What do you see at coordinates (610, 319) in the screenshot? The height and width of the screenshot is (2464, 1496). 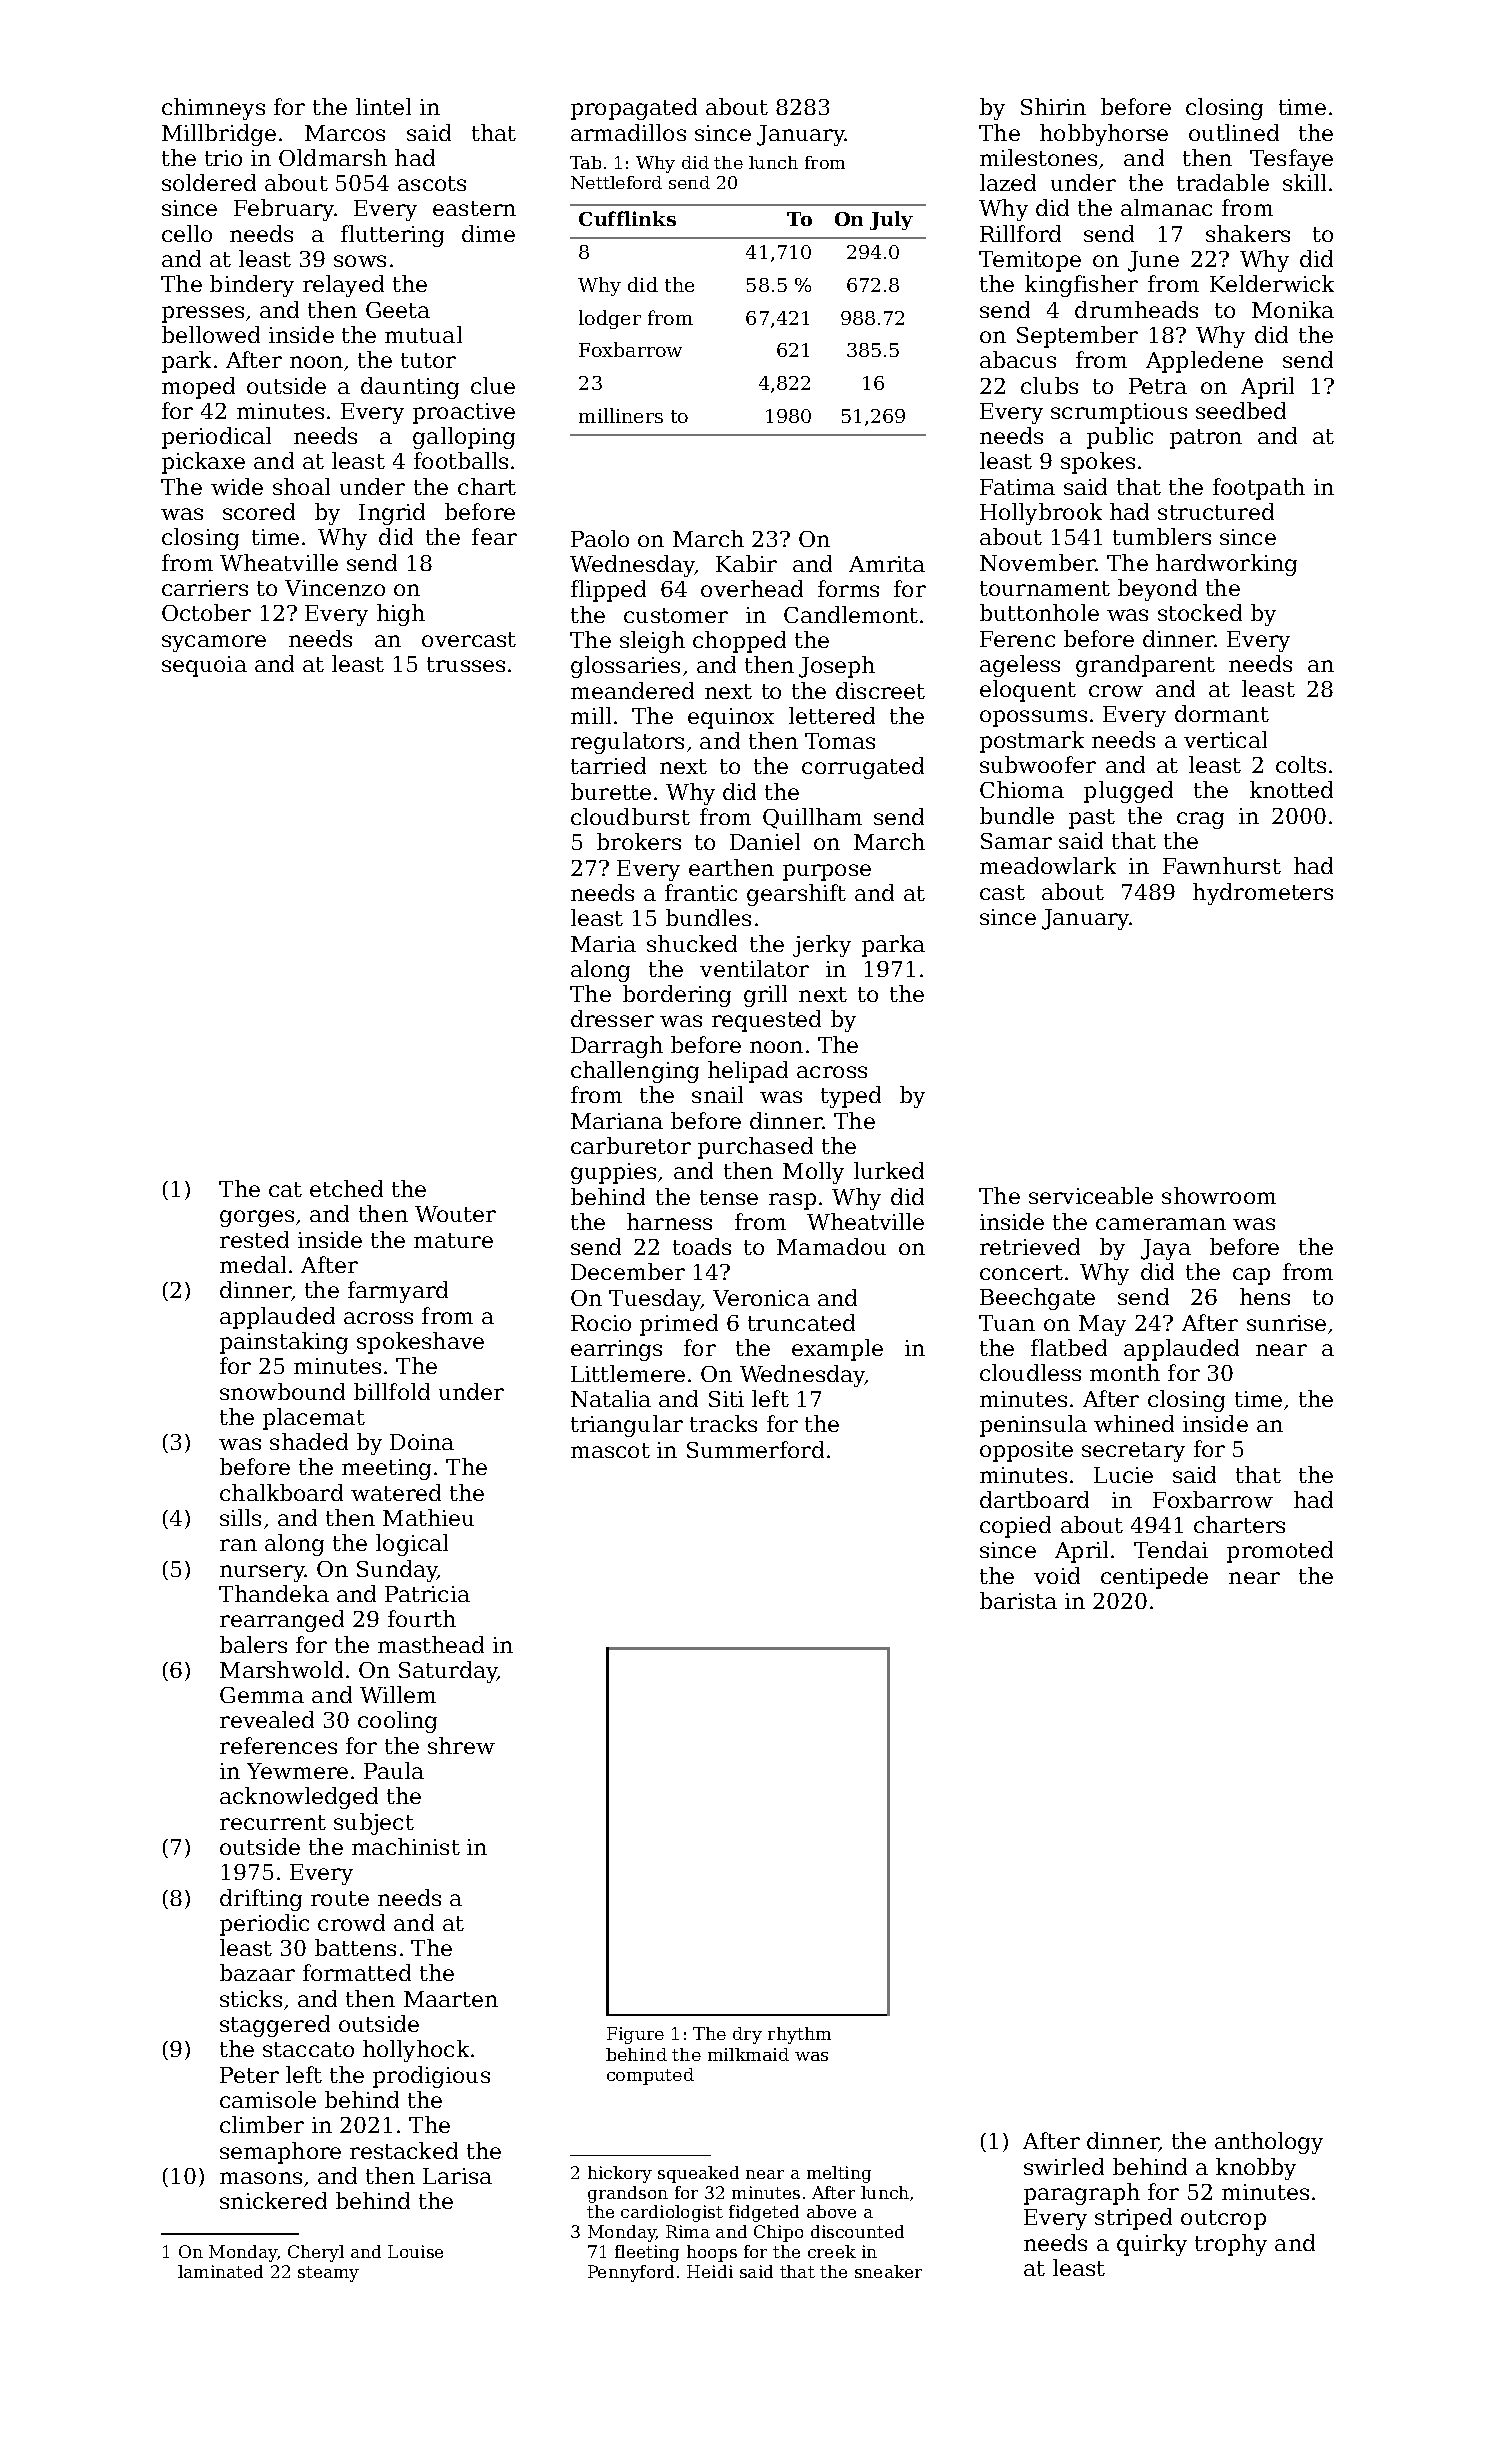 I see `lodger` at bounding box center [610, 319].
